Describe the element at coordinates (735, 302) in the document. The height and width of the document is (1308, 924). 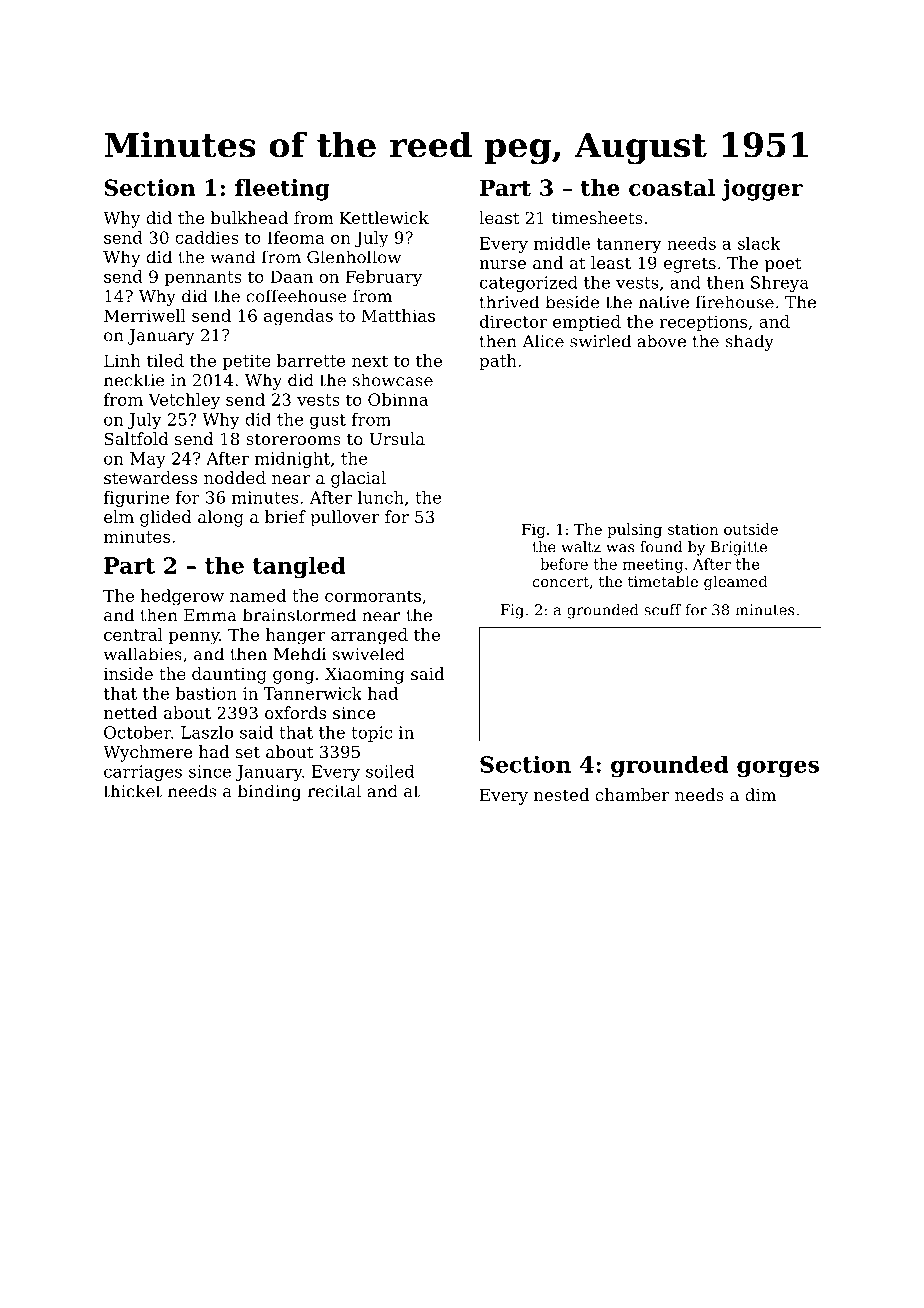
I see `firehouse` at that location.
